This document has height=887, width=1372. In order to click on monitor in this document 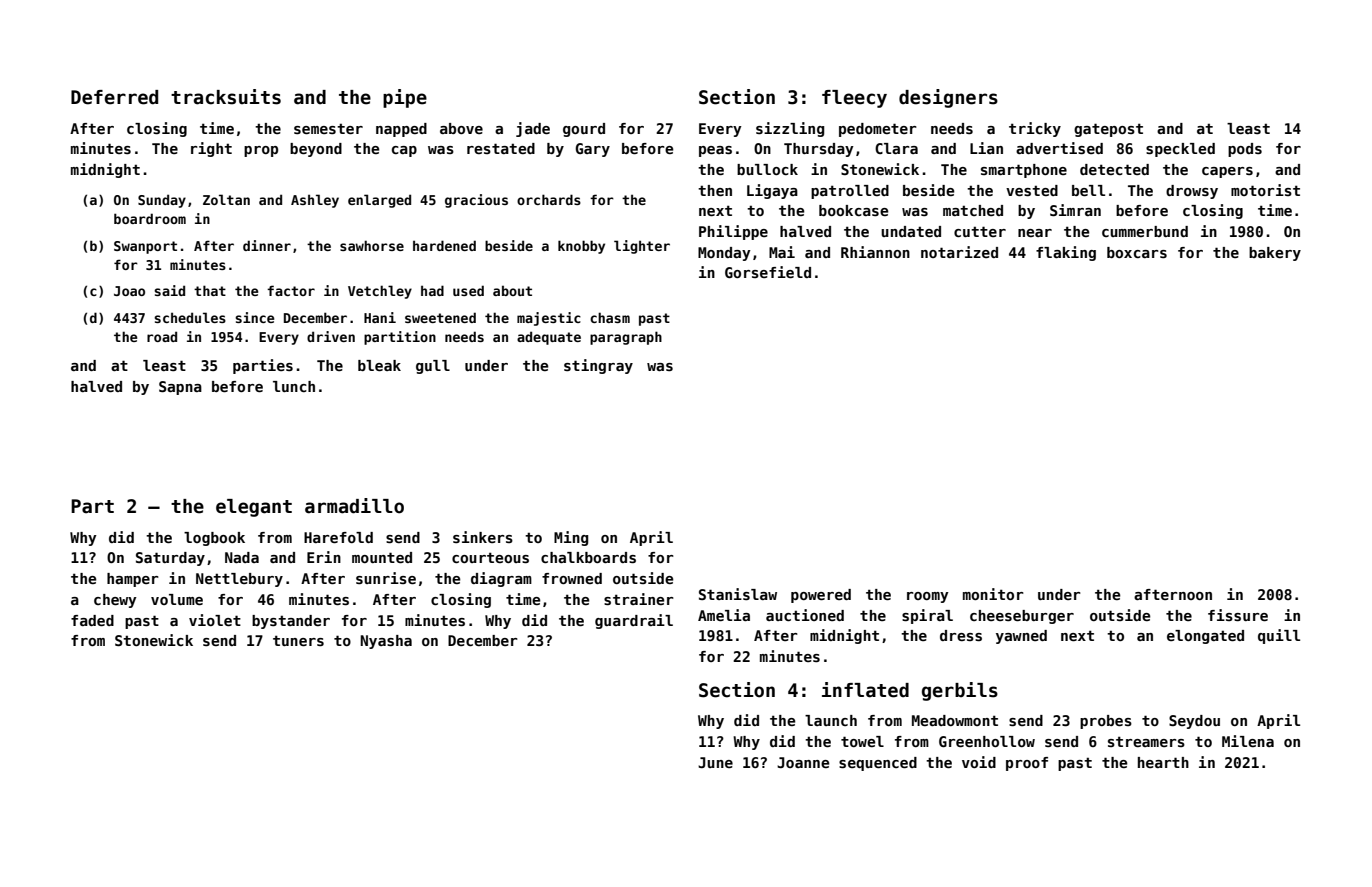, I will do `click(993, 594)`.
